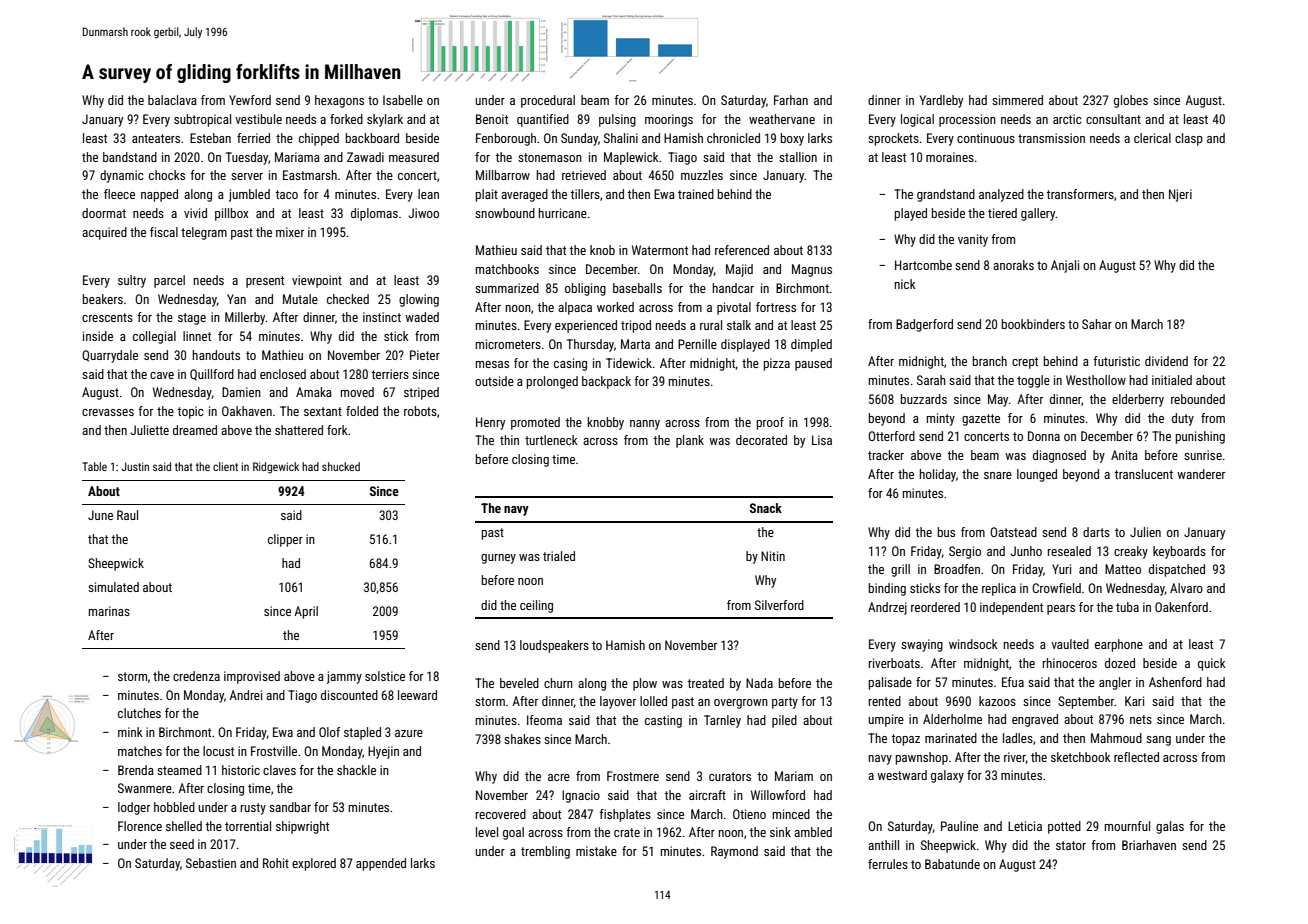 The image size is (1308, 924). I want to click on Amaka, so click(314, 392).
